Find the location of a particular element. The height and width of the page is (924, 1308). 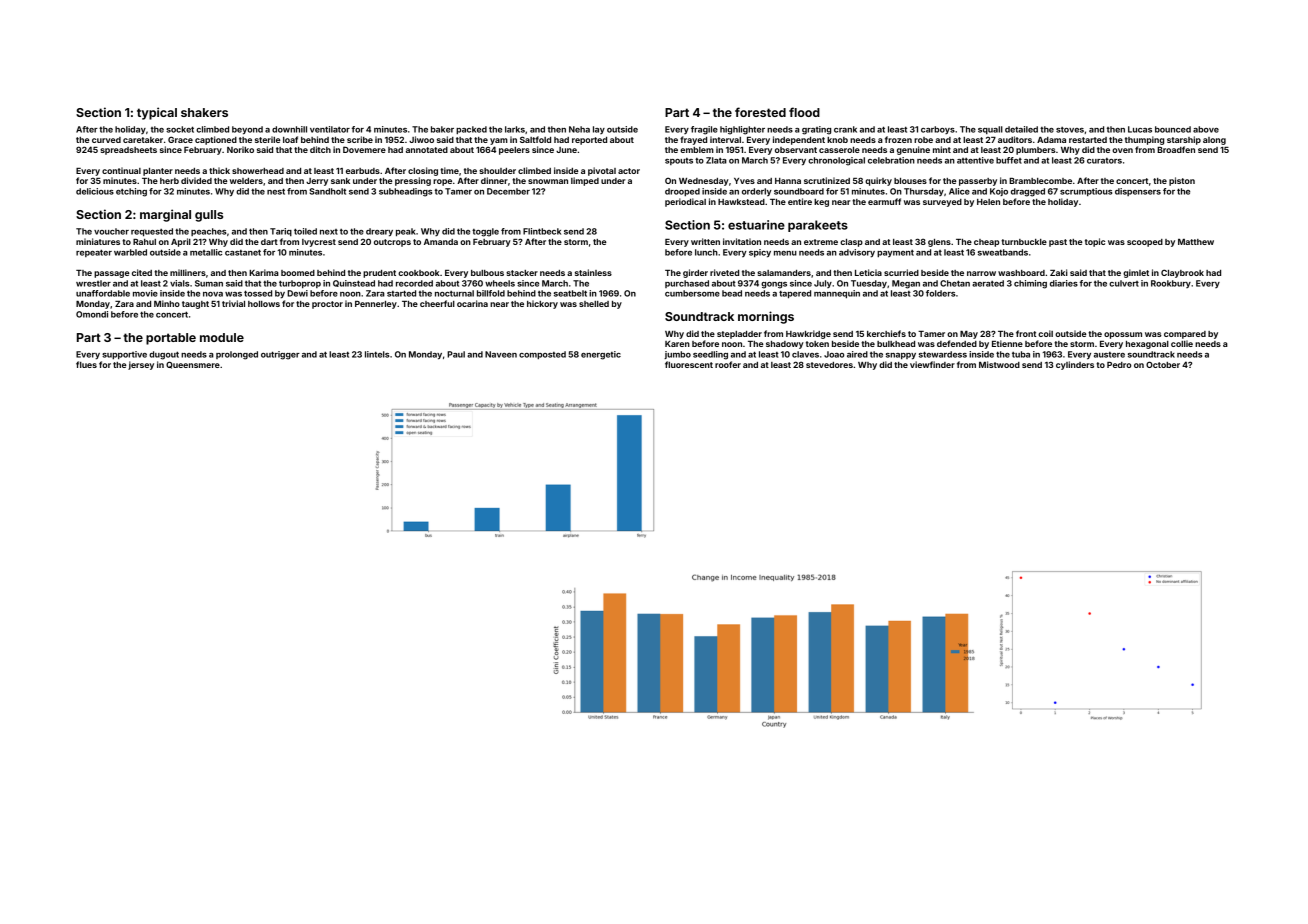

Amanda is located at coordinates (441, 242).
